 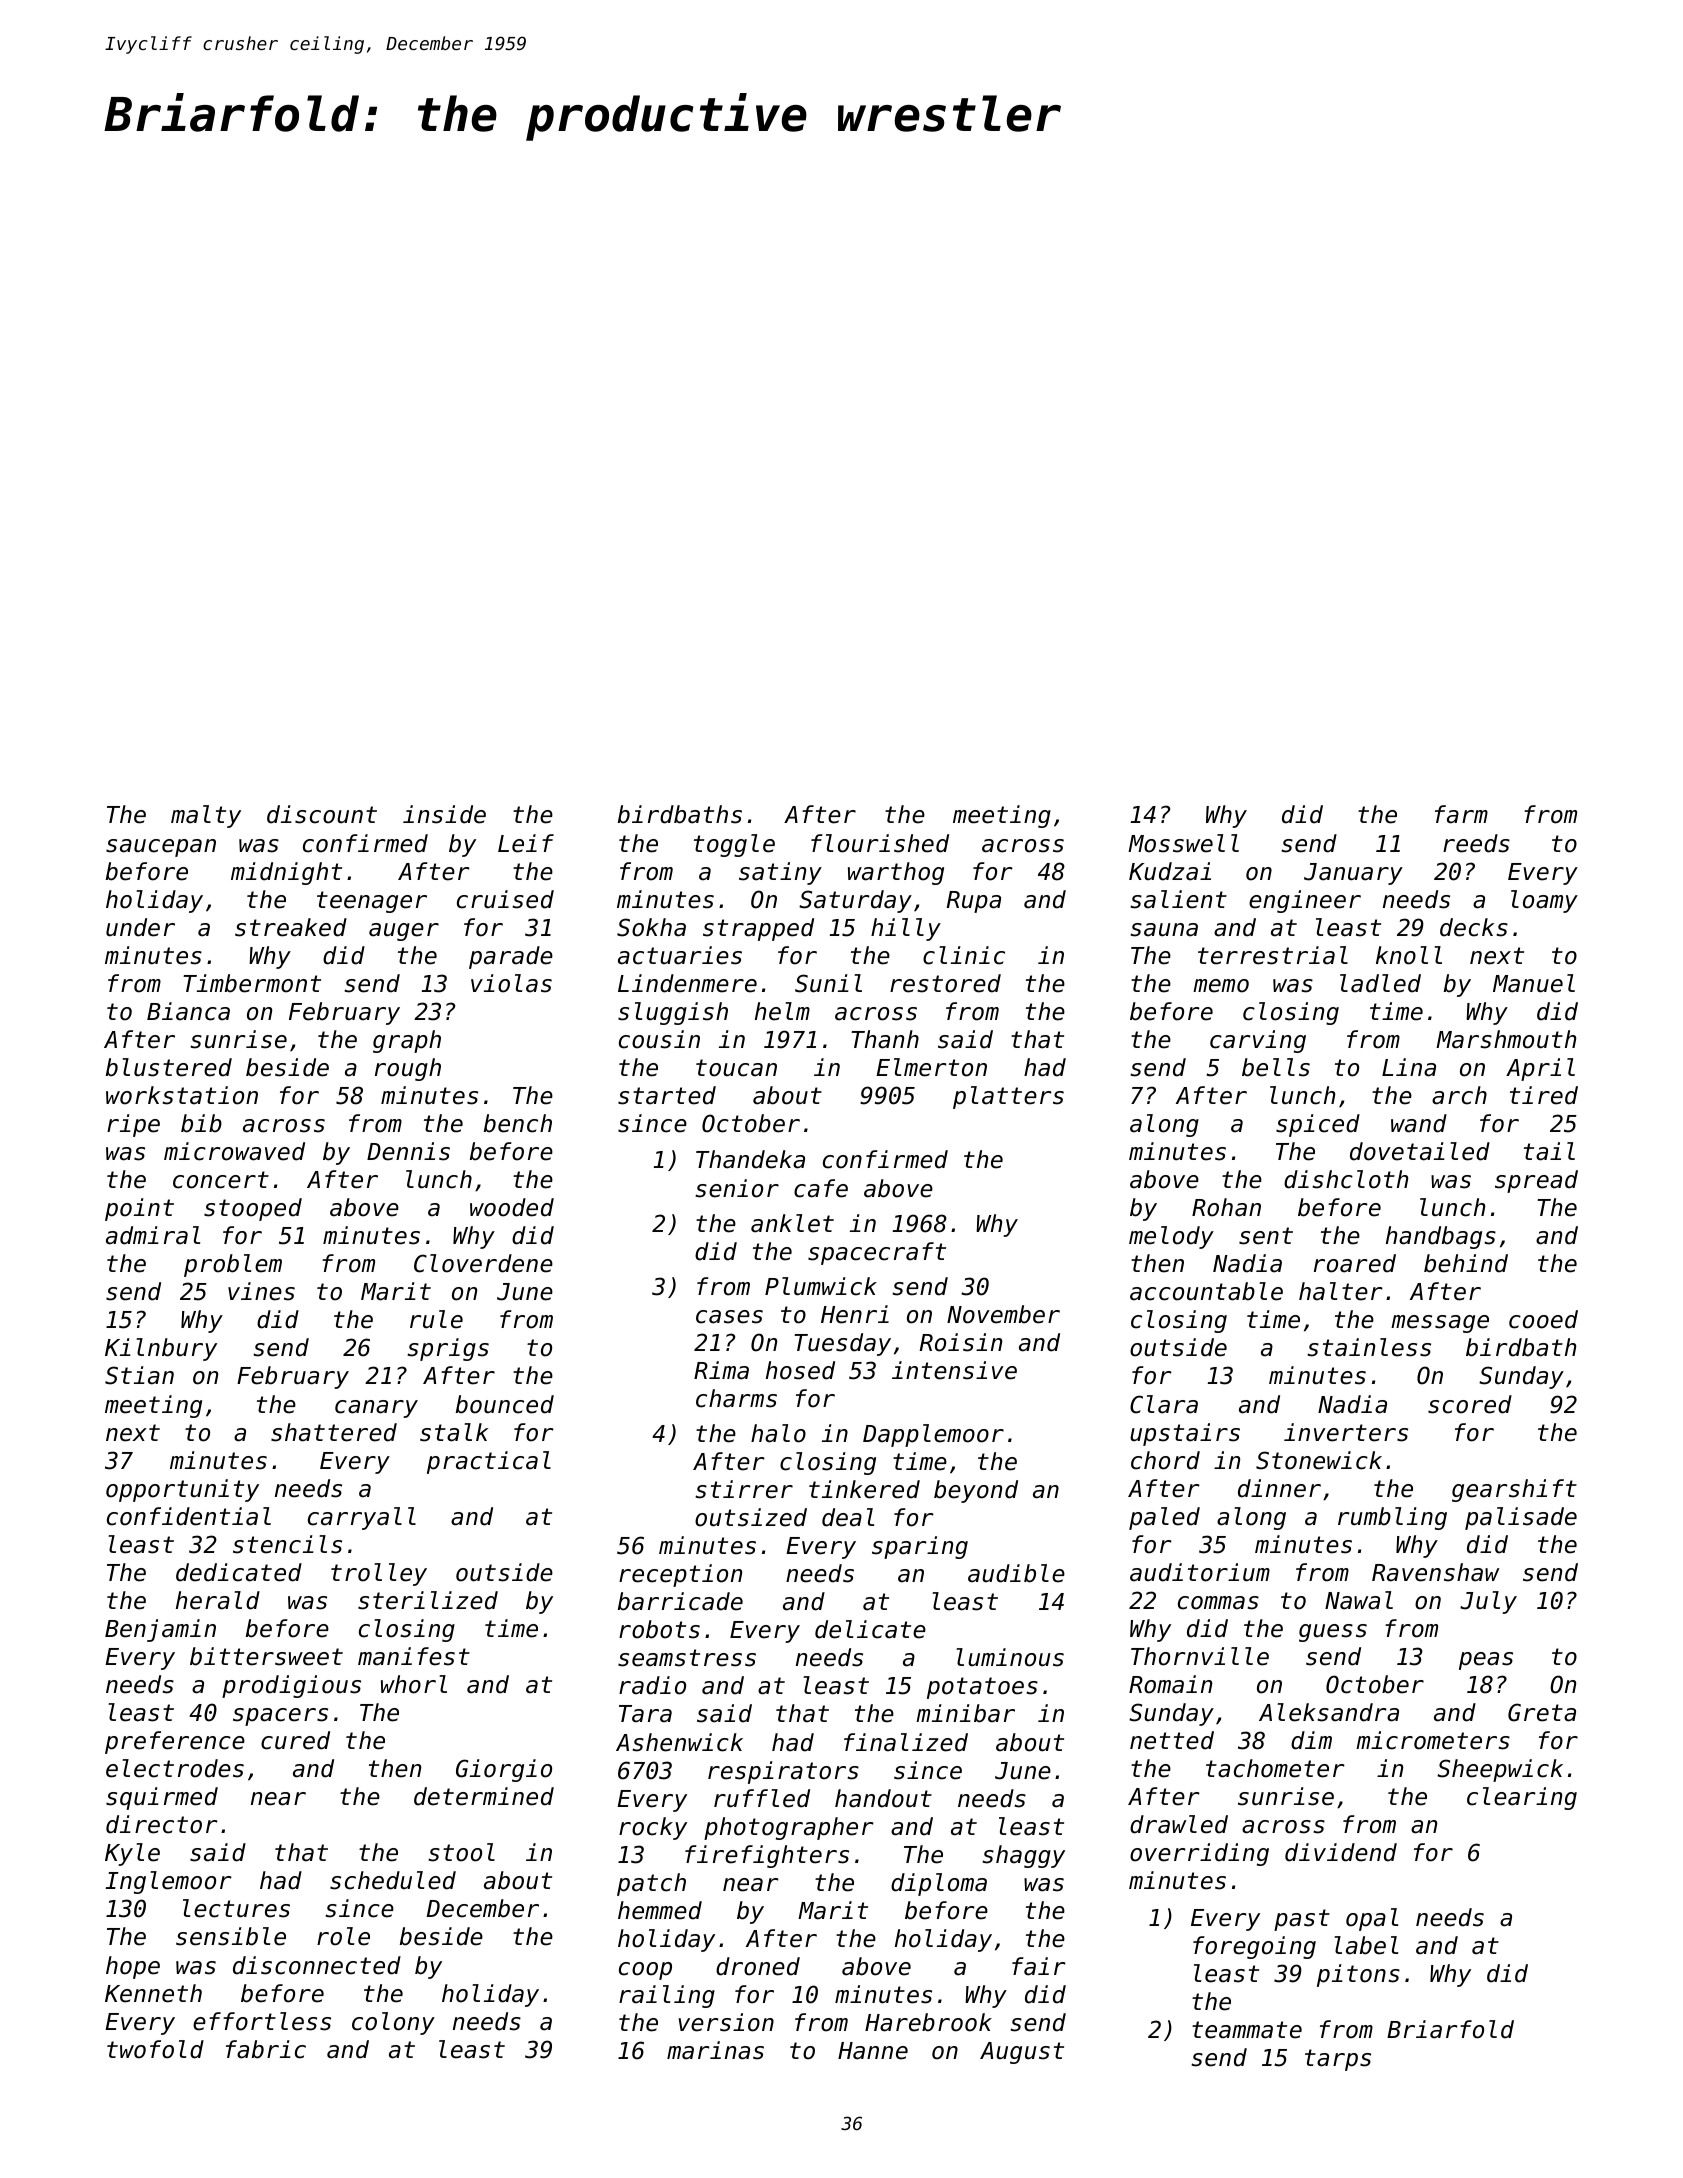 I want to click on luminous, so click(x=1010, y=1657).
